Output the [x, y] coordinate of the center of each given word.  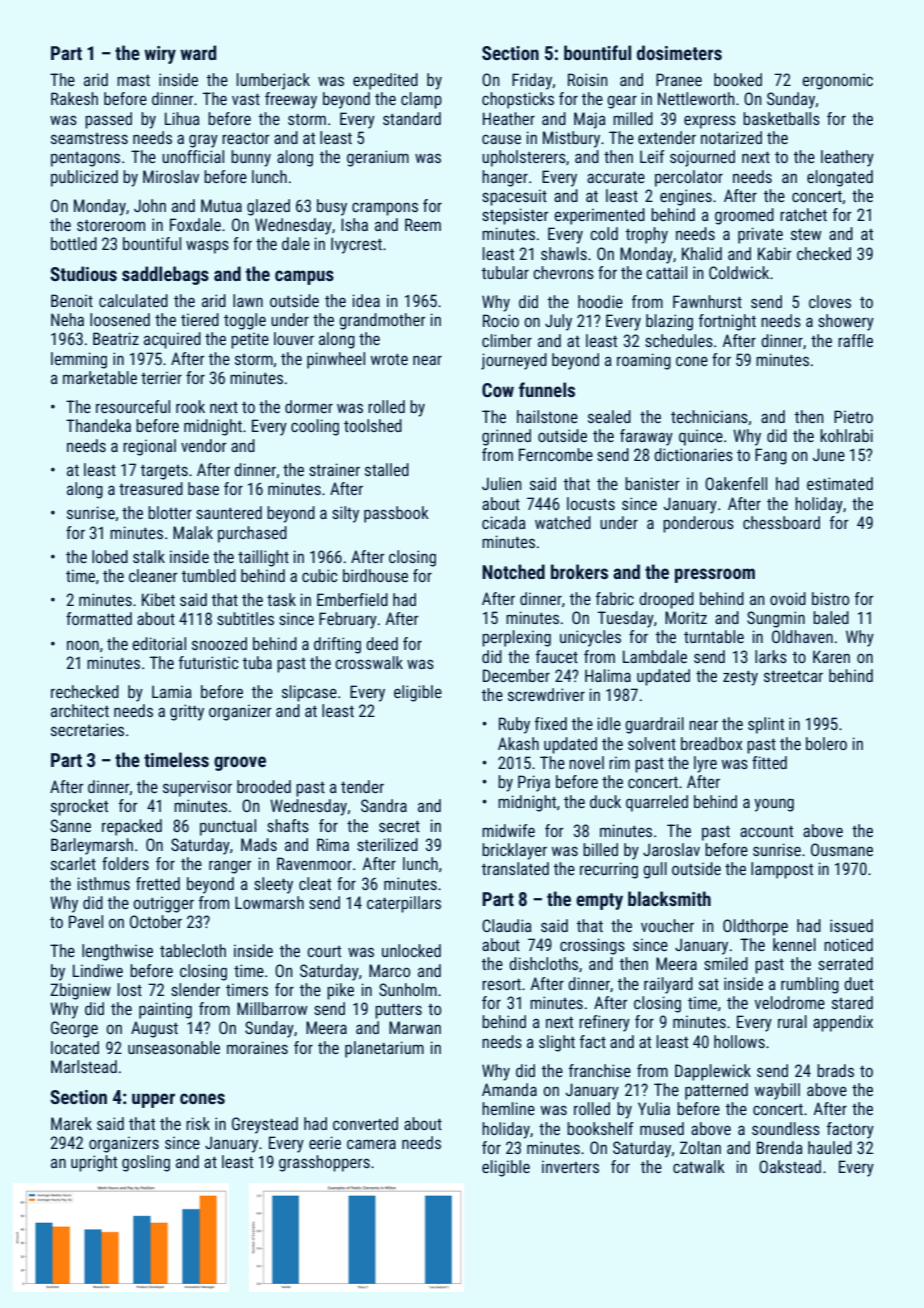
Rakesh [74, 98]
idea [366, 300]
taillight [263, 558]
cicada [504, 522]
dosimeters [679, 52]
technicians [709, 416]
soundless [786, 1128]
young [774, 805]
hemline [508, 1108]
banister [652, 483]
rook [190, 406]
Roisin [588, 79]
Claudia [507, 925]
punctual [228, 827]
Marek [71, 1123]
